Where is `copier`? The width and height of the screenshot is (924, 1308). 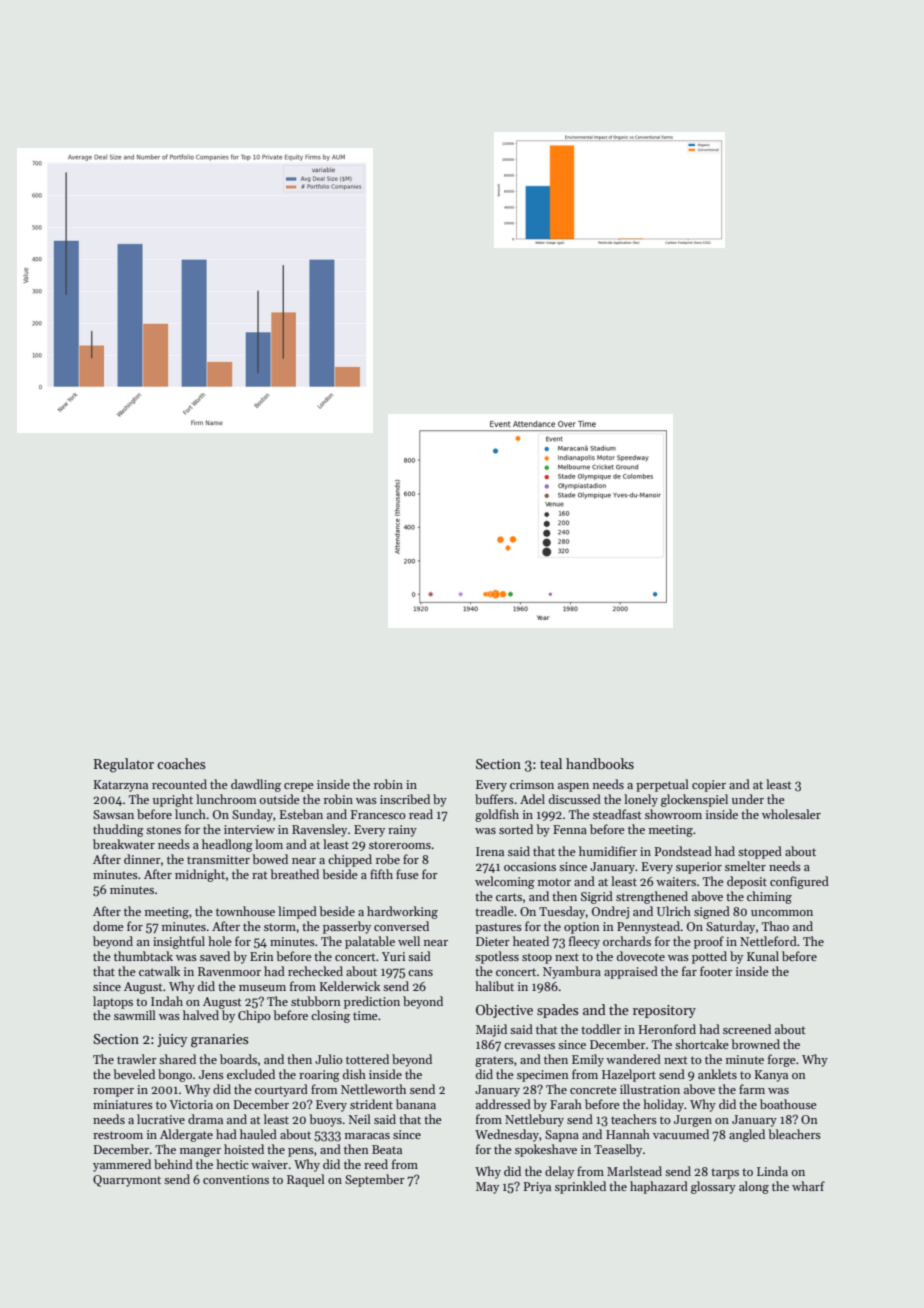
copier is located at coordinates (709, 786).
